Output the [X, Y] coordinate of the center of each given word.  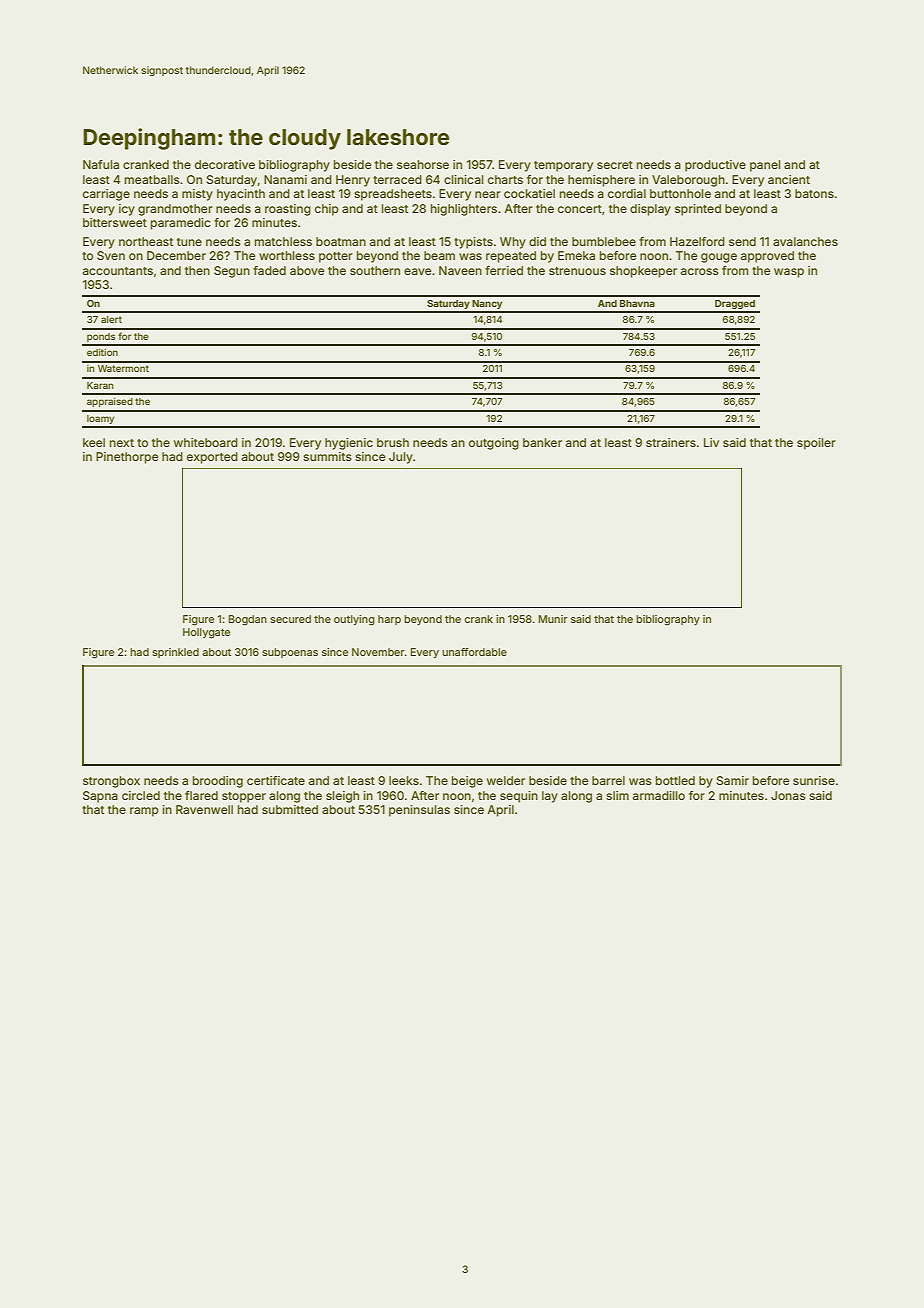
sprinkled [175, 653]
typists [473, 243]
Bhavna [637, 303]
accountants [118, 271]
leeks [404, 780]
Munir [553, 619]
